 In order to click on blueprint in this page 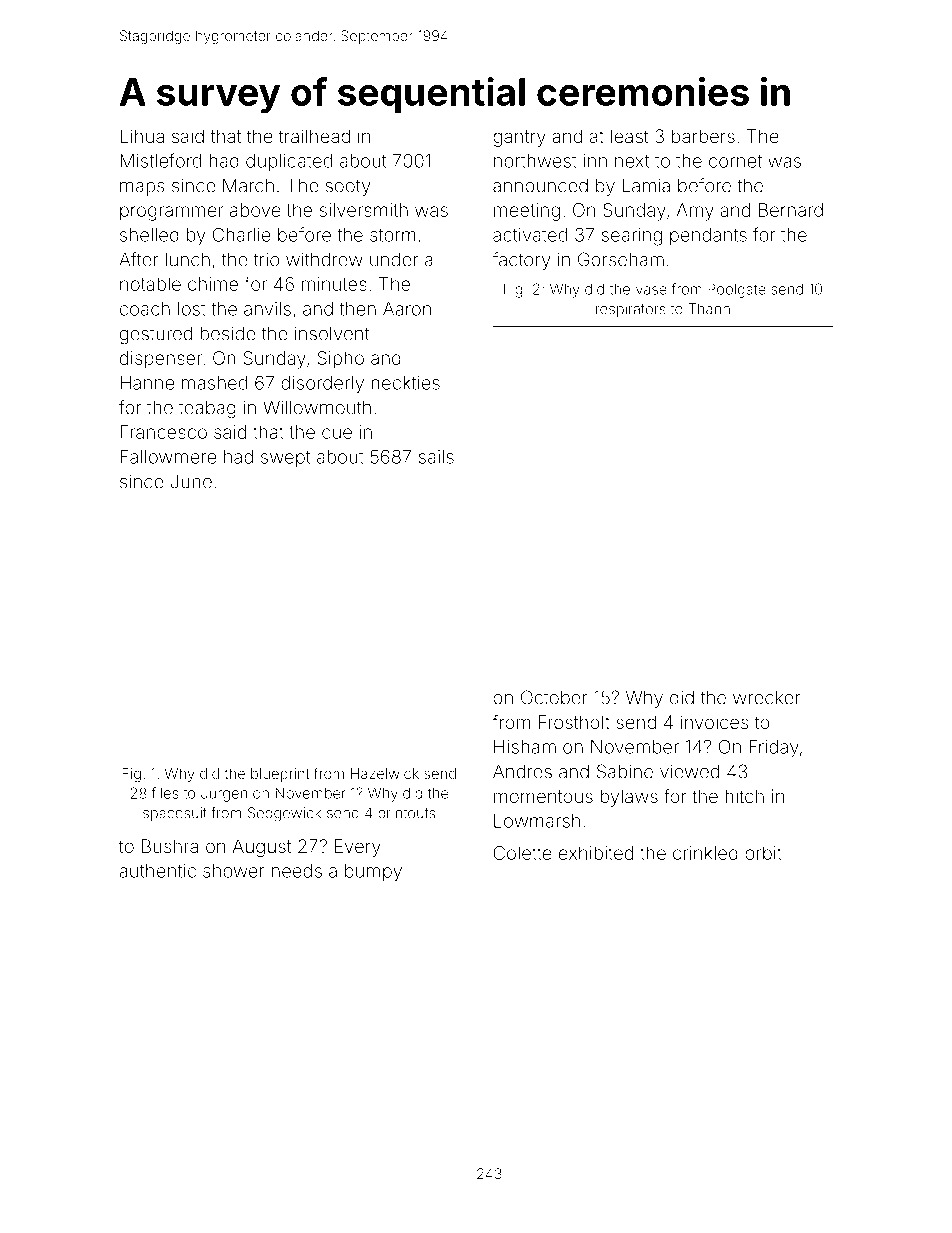, I will do `click(280, 775)`.
